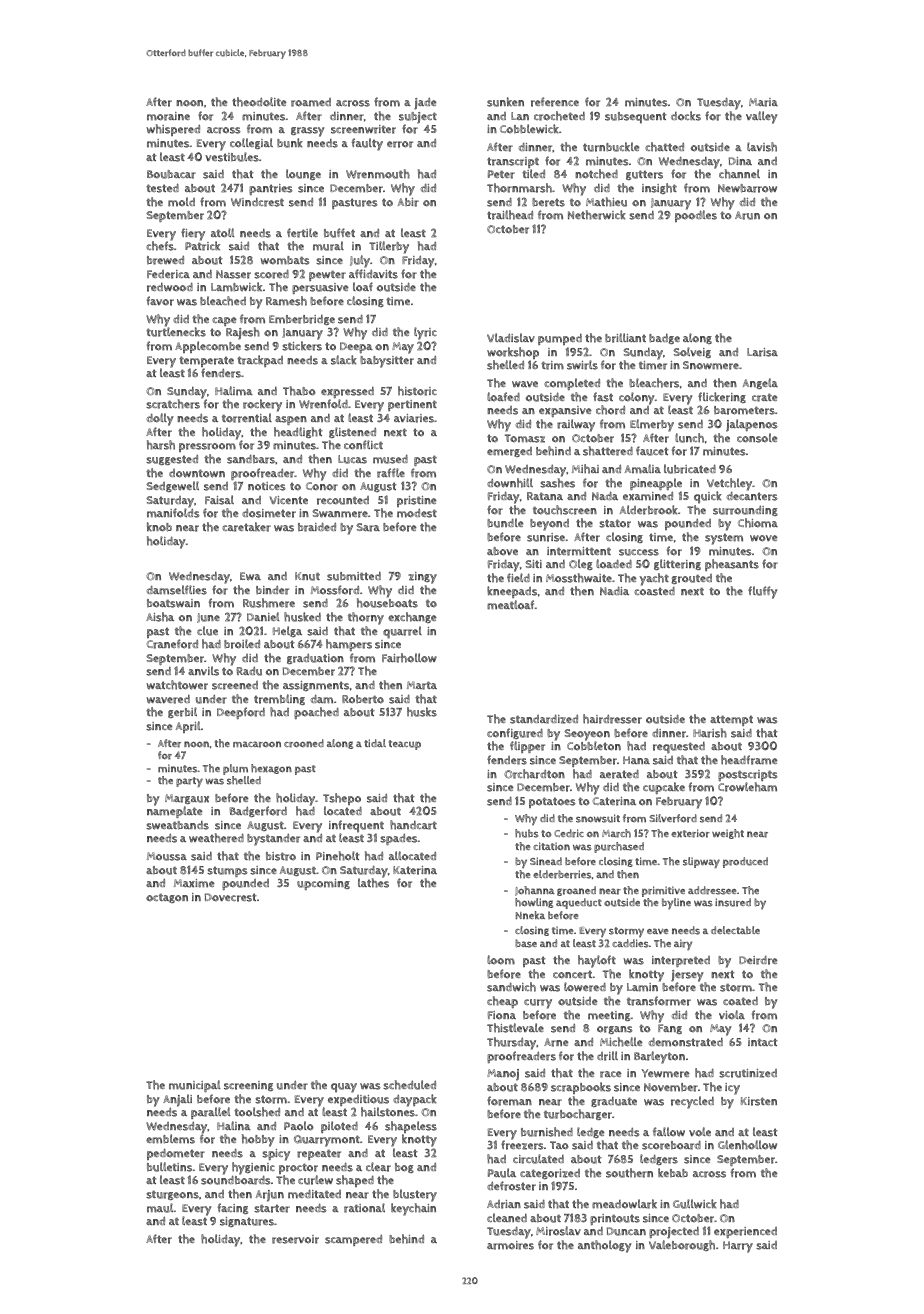  I want to click on chatted, so click(664, 147).
